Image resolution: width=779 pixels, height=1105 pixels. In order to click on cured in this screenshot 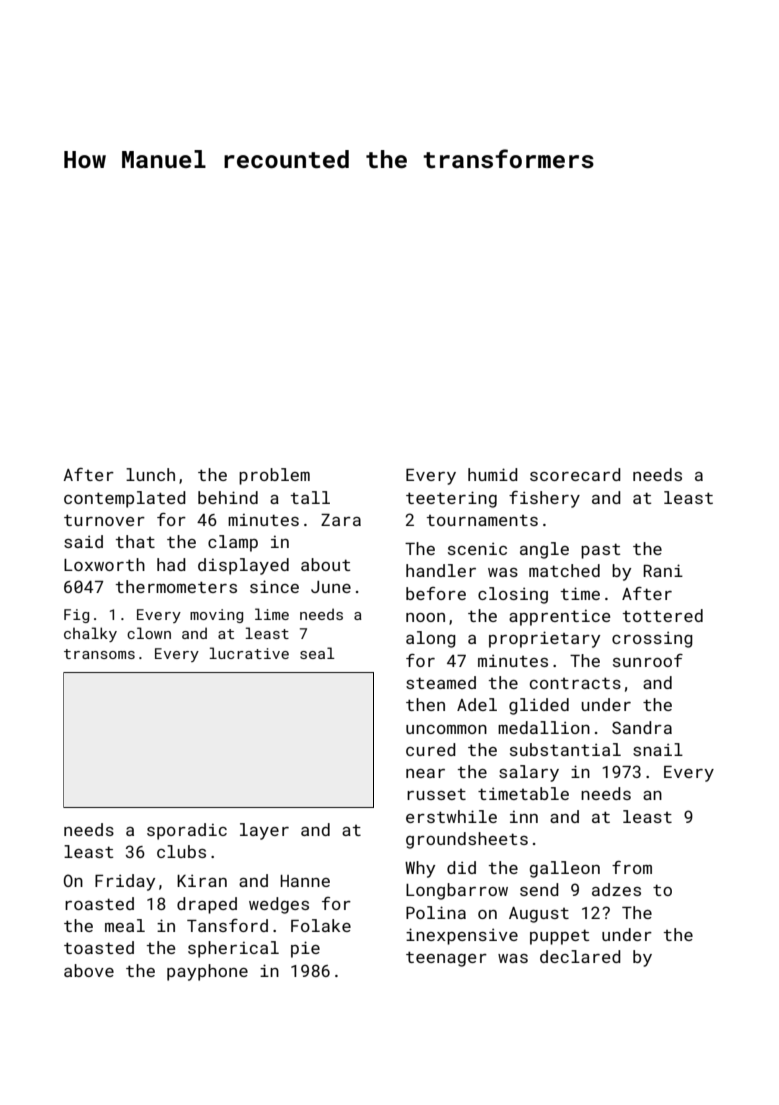, I will do `click(431, 749)`.
